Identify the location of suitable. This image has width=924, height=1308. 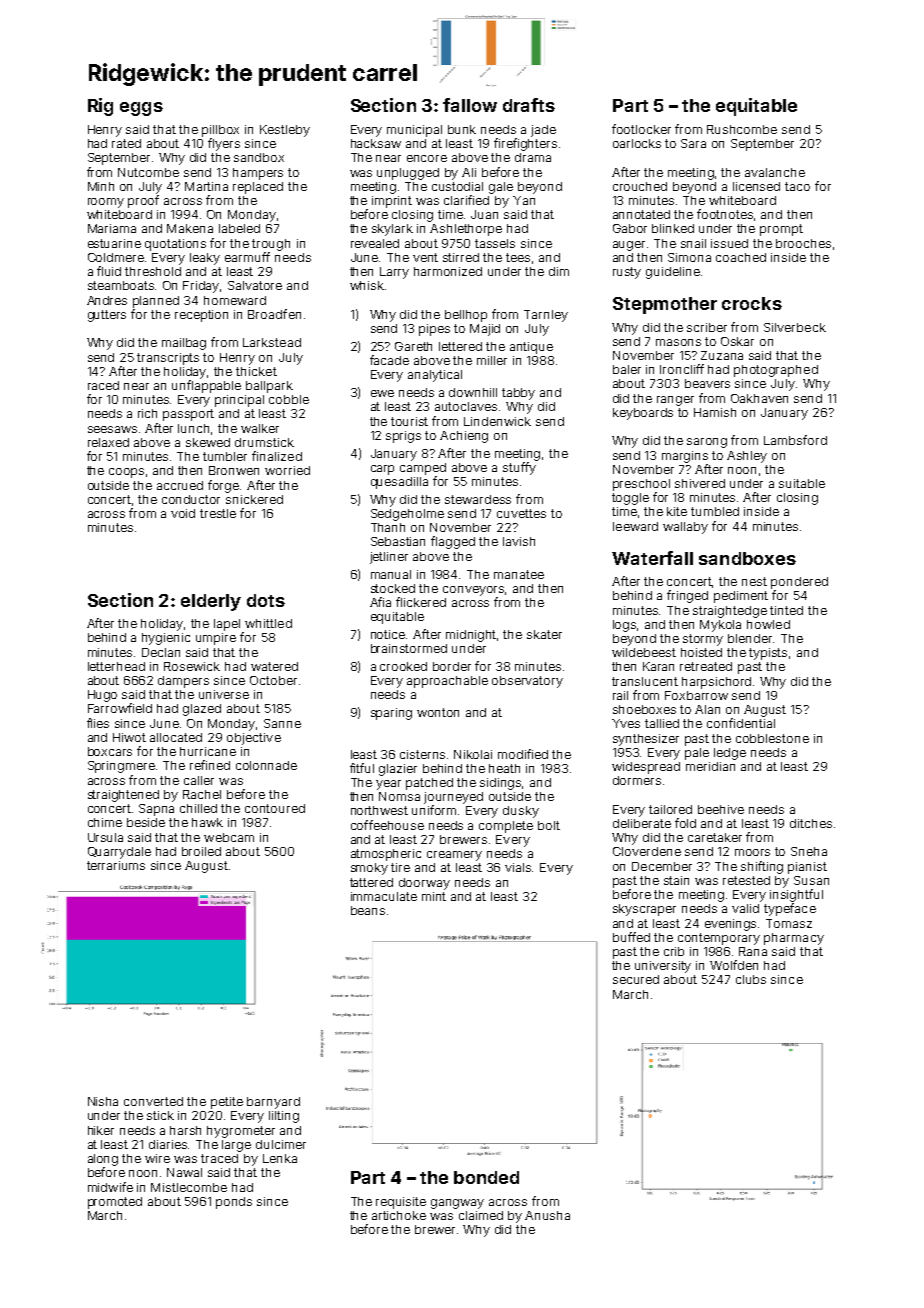
(802, 483).
